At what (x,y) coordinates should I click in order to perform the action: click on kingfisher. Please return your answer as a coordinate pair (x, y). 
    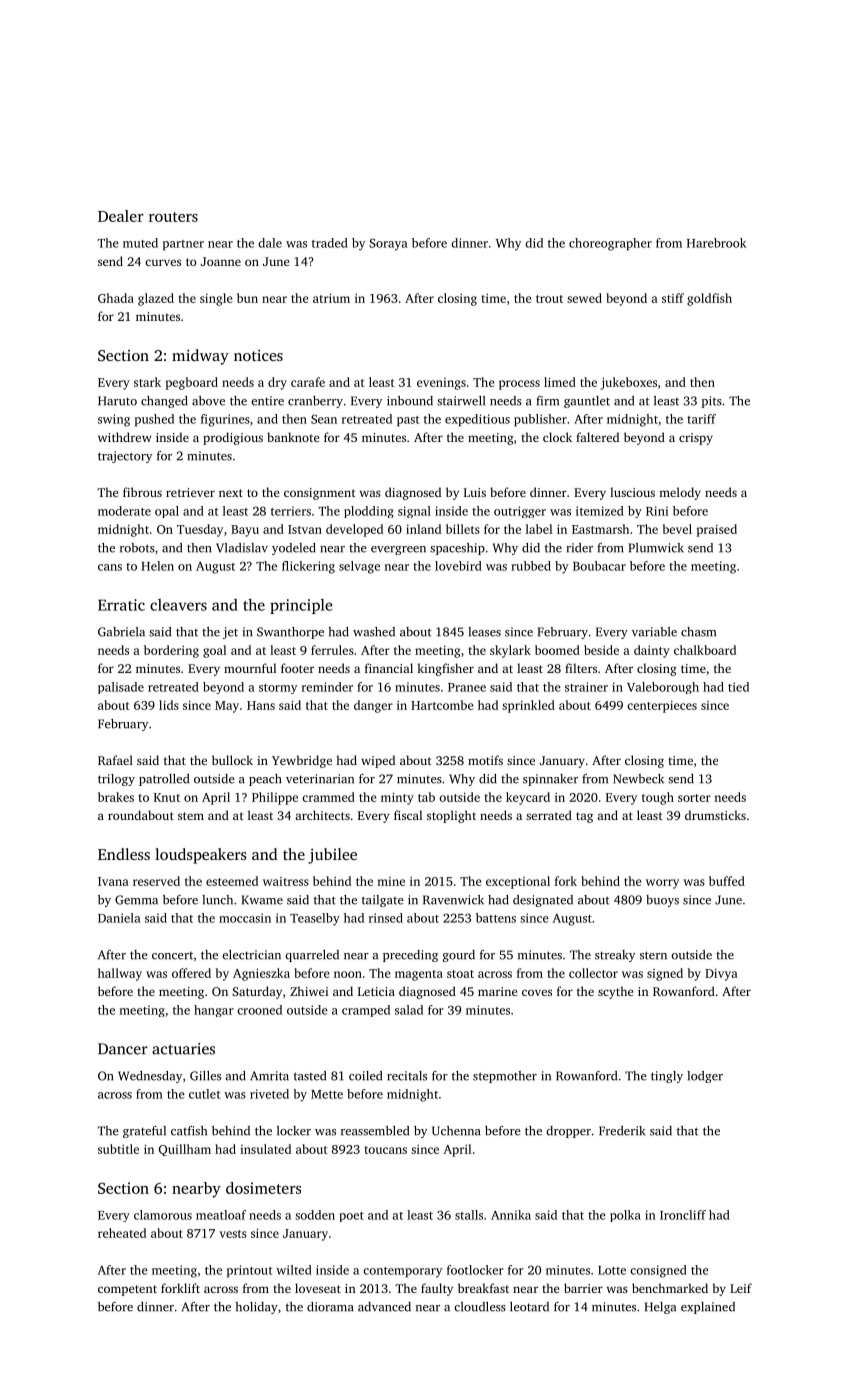
    Looking at the image, I should click on (445, 669).
